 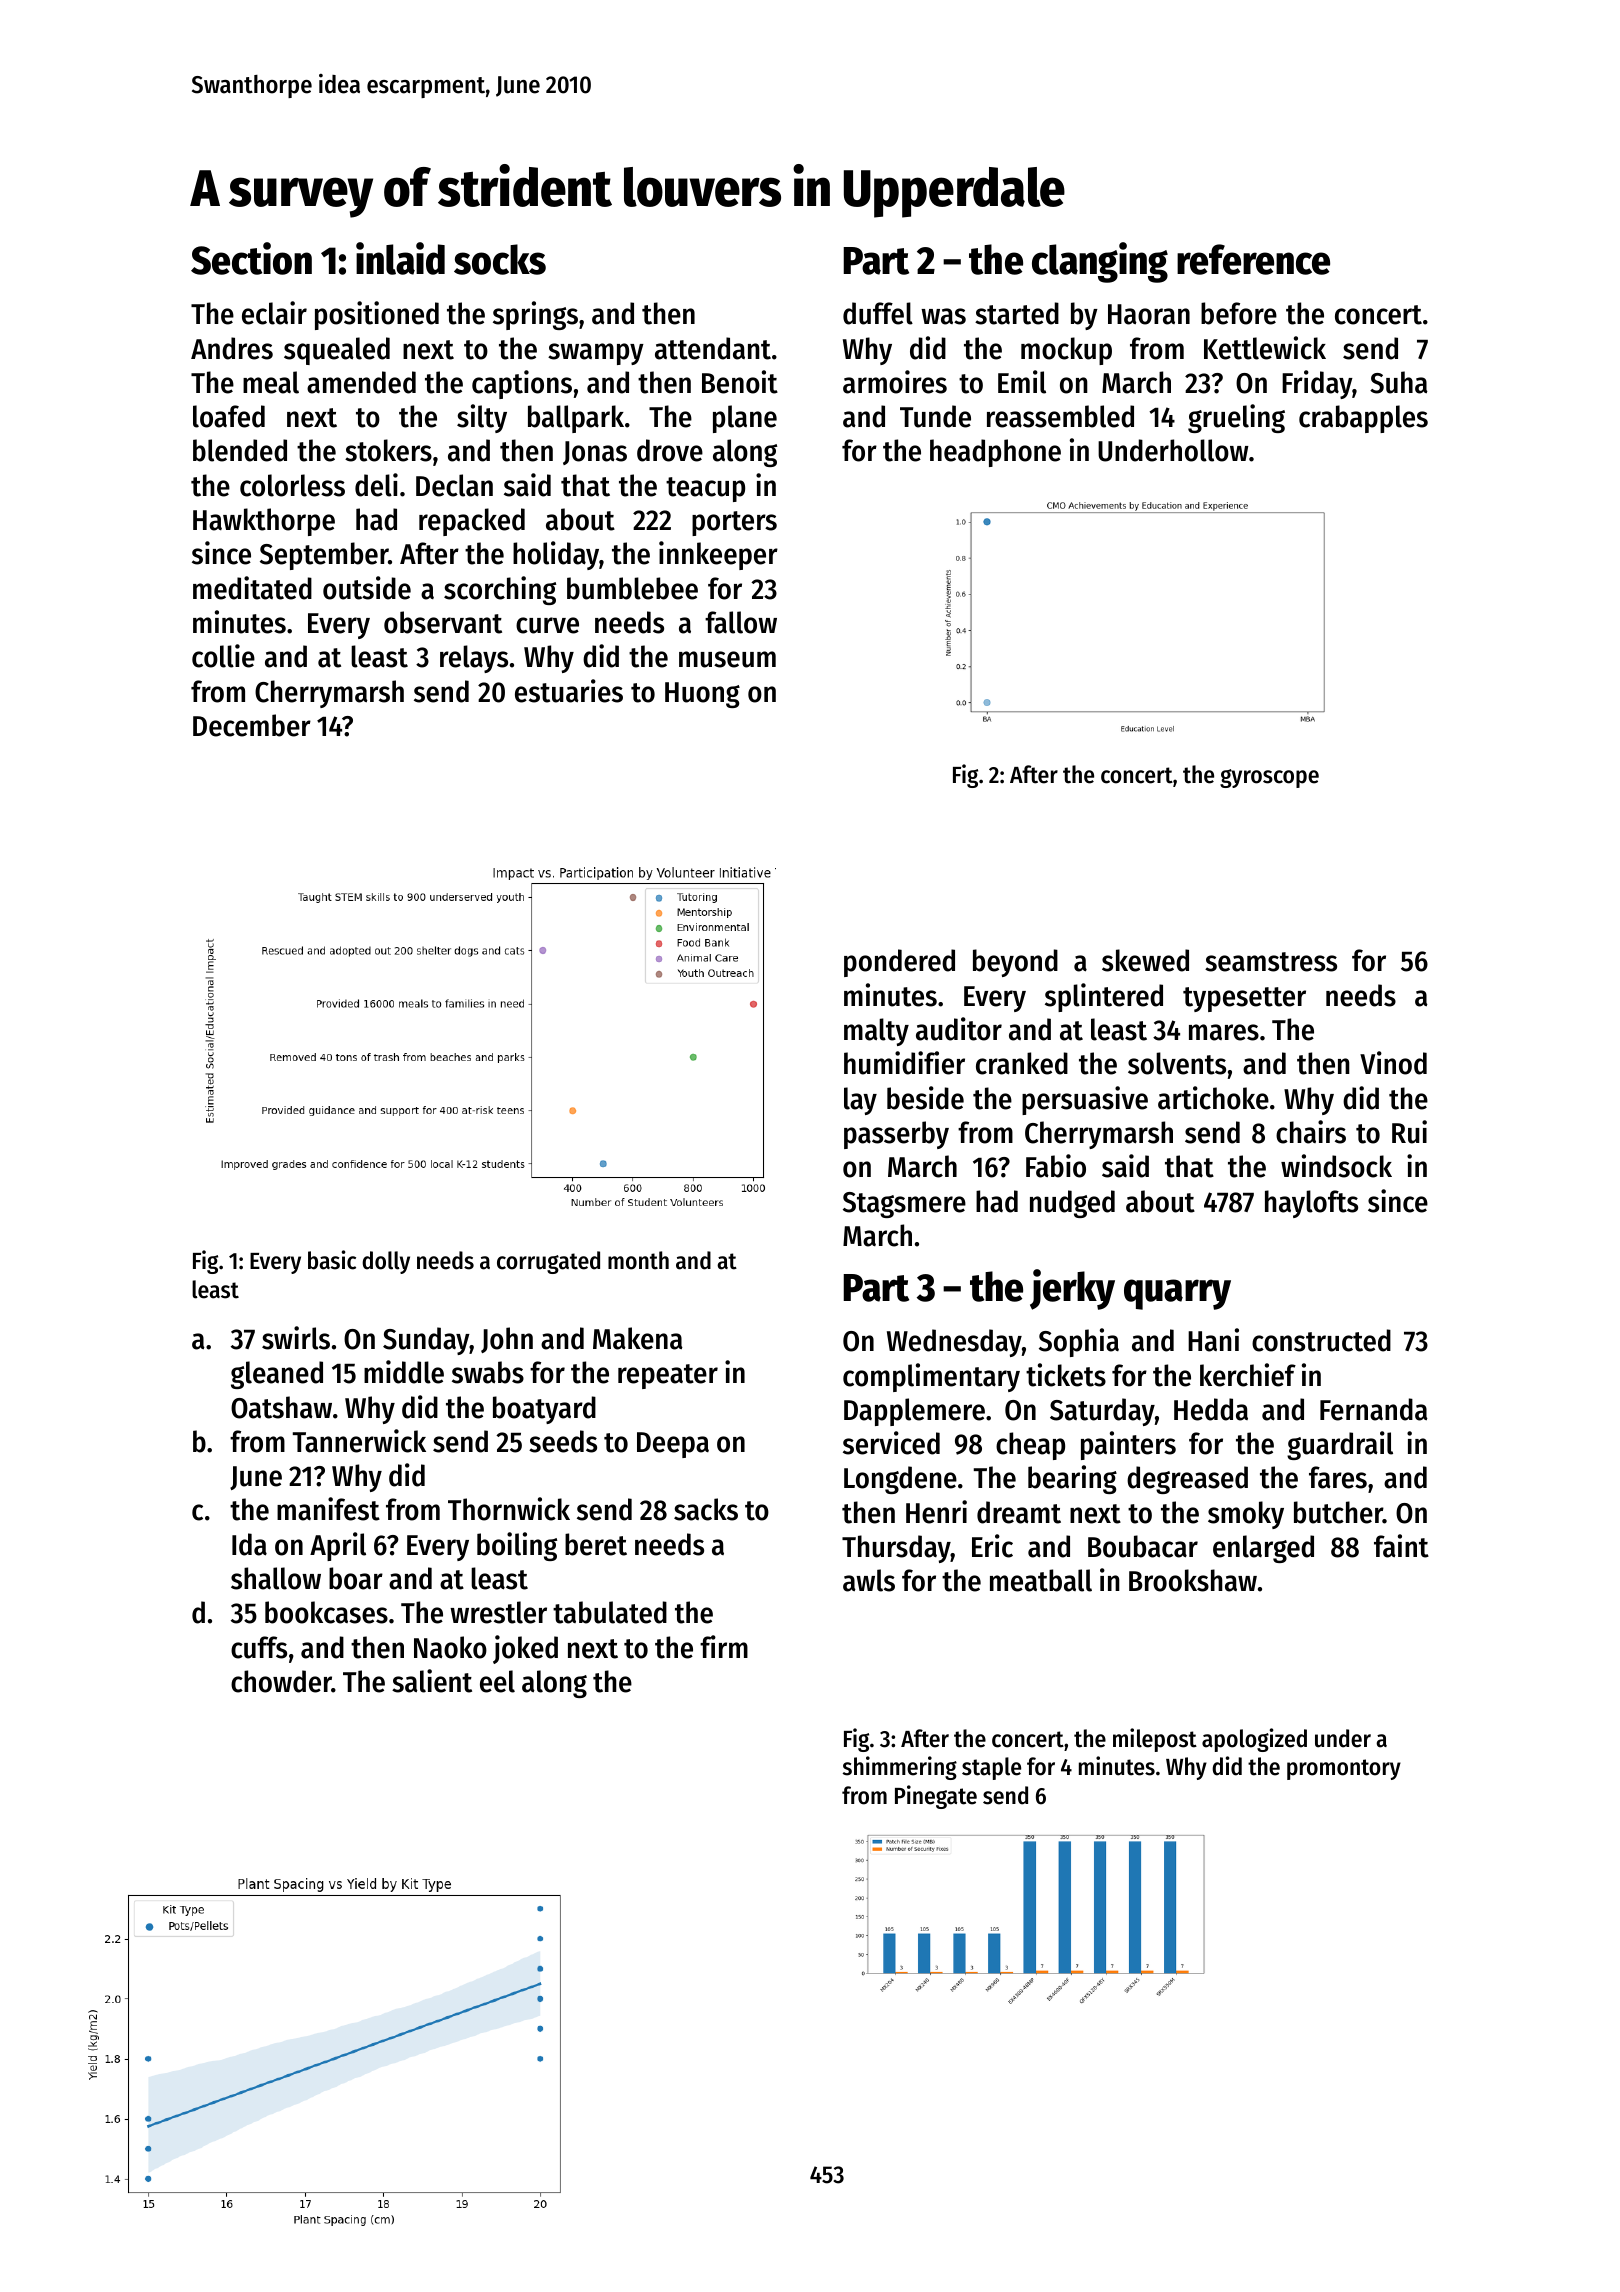 What do you see at coordinates (1041, 1580) in the screenshot?
I see `meatball` at bounding box center [1041, 1580].
